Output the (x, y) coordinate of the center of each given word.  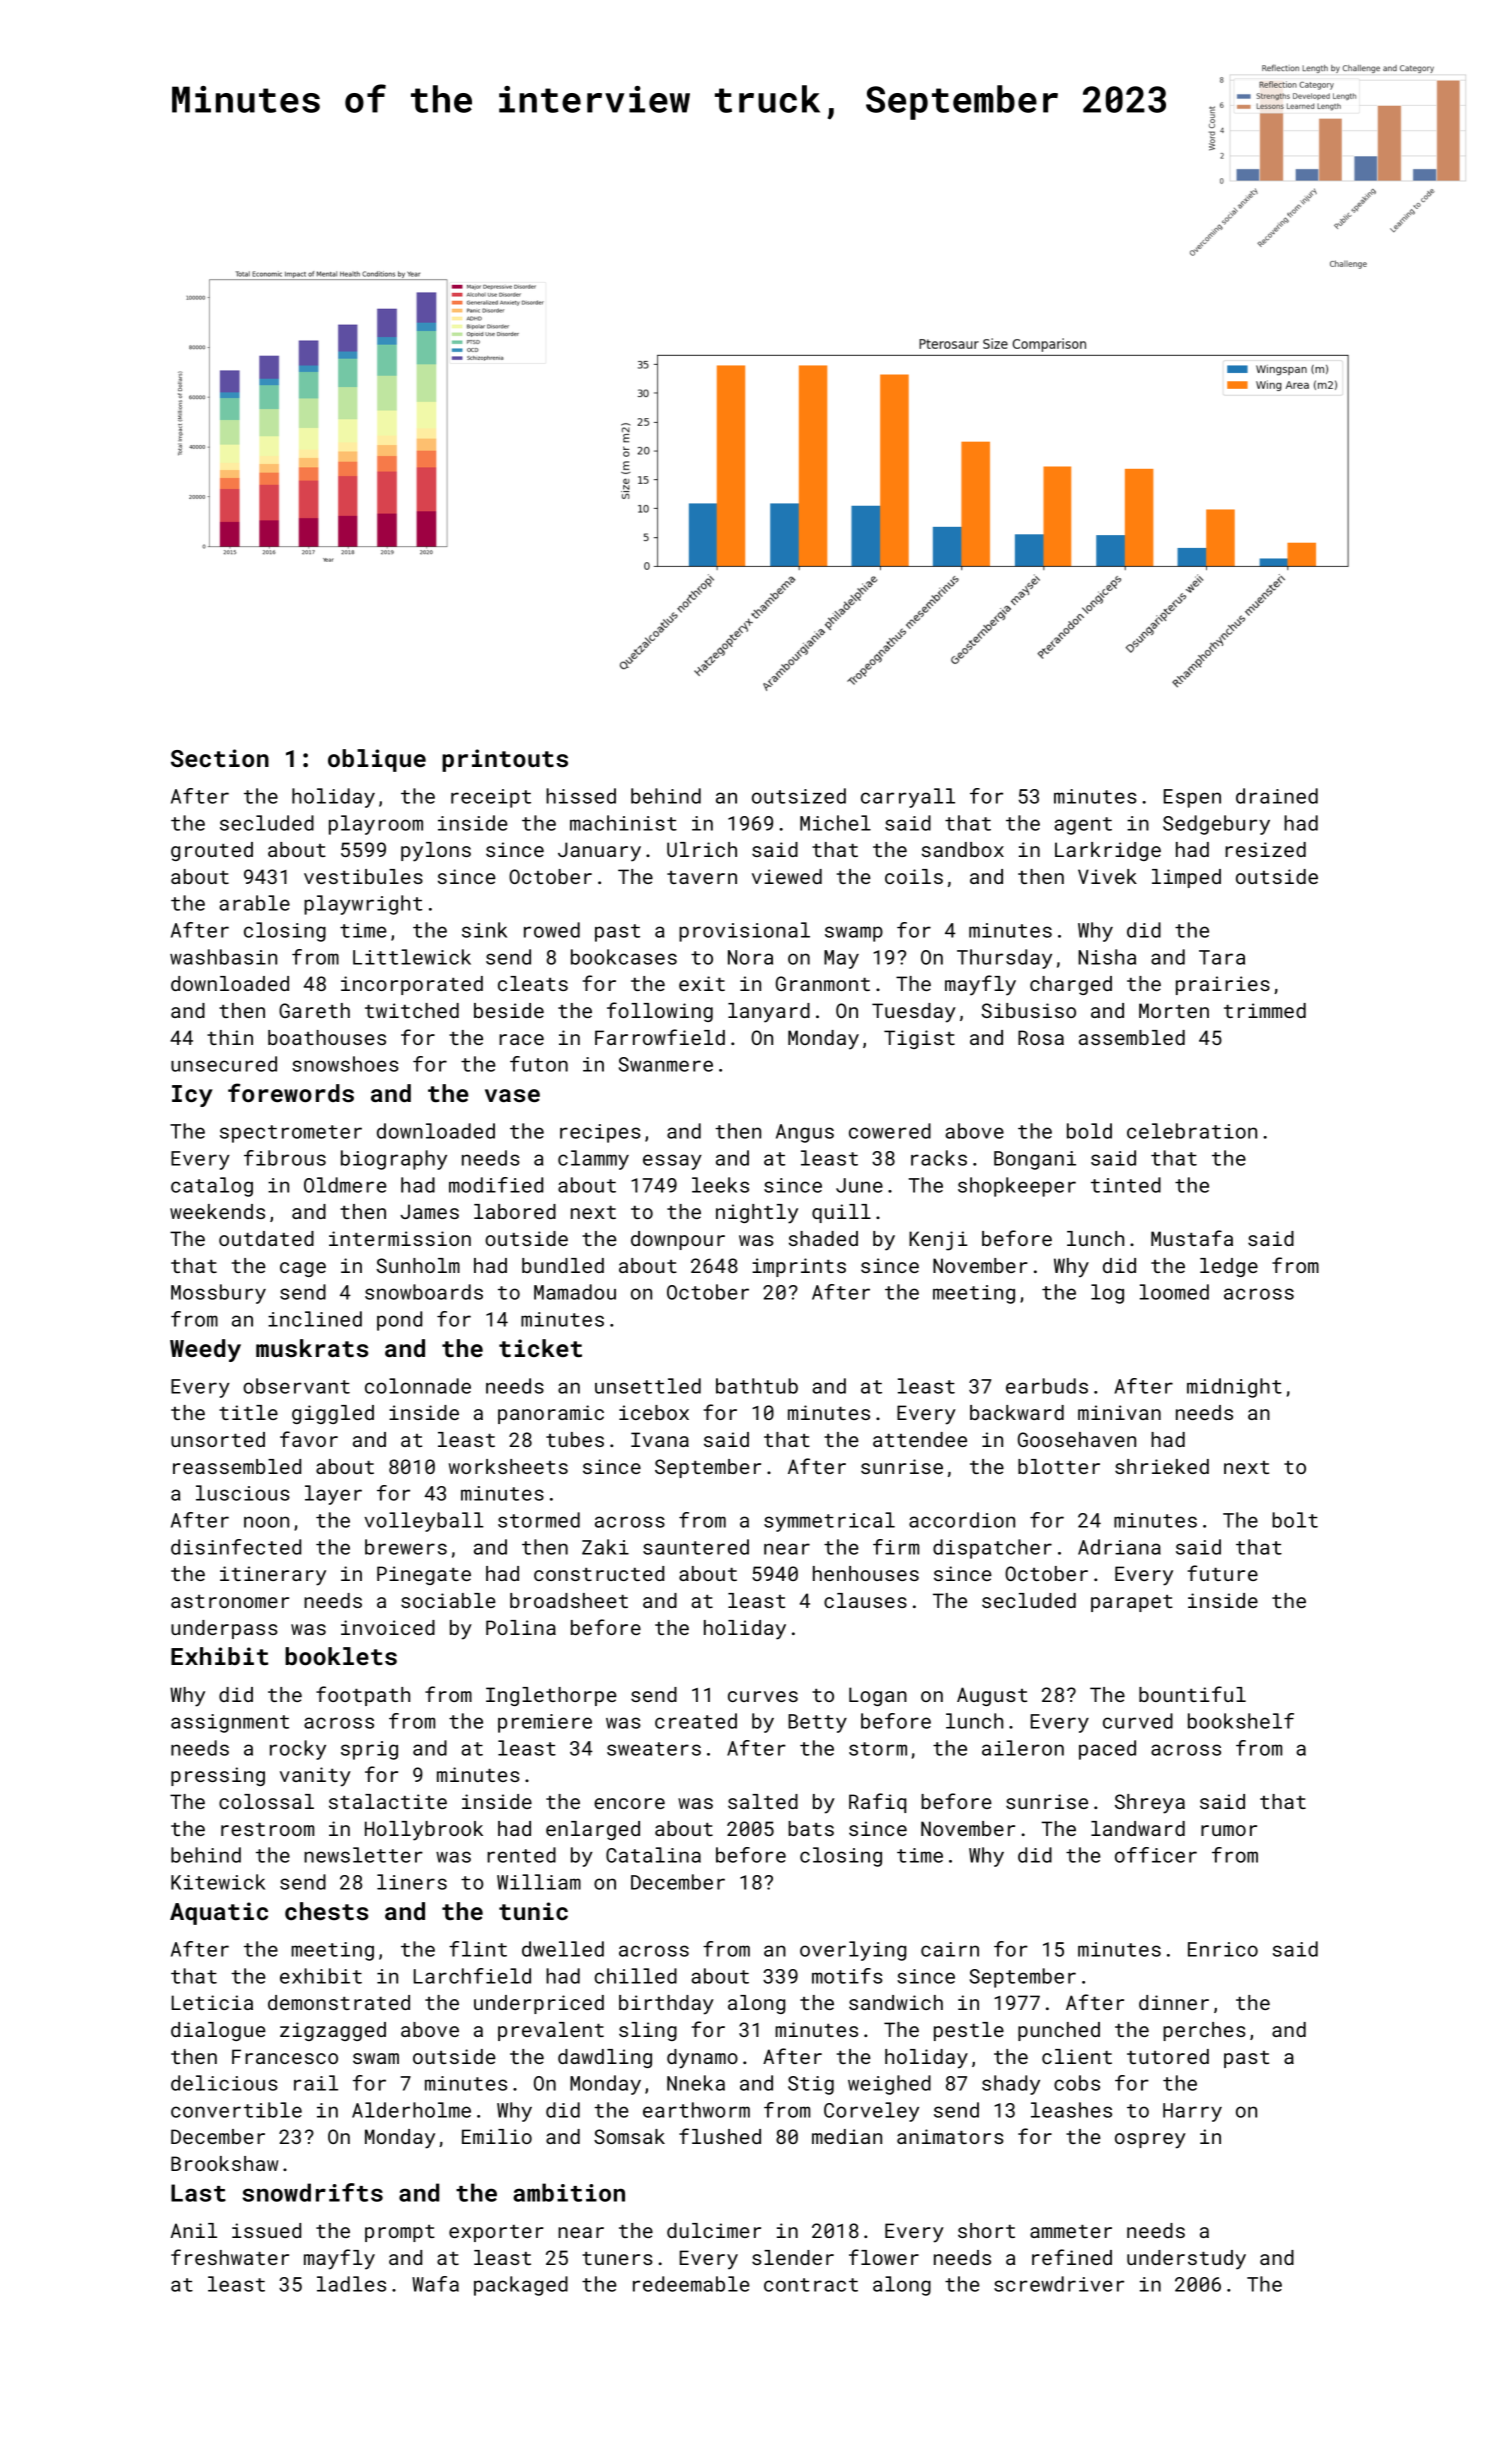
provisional (744, 932)
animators (950, 2136)
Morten (1174, 1010)
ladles (351, 2284)
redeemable (691, 2284)
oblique (377, 760)
